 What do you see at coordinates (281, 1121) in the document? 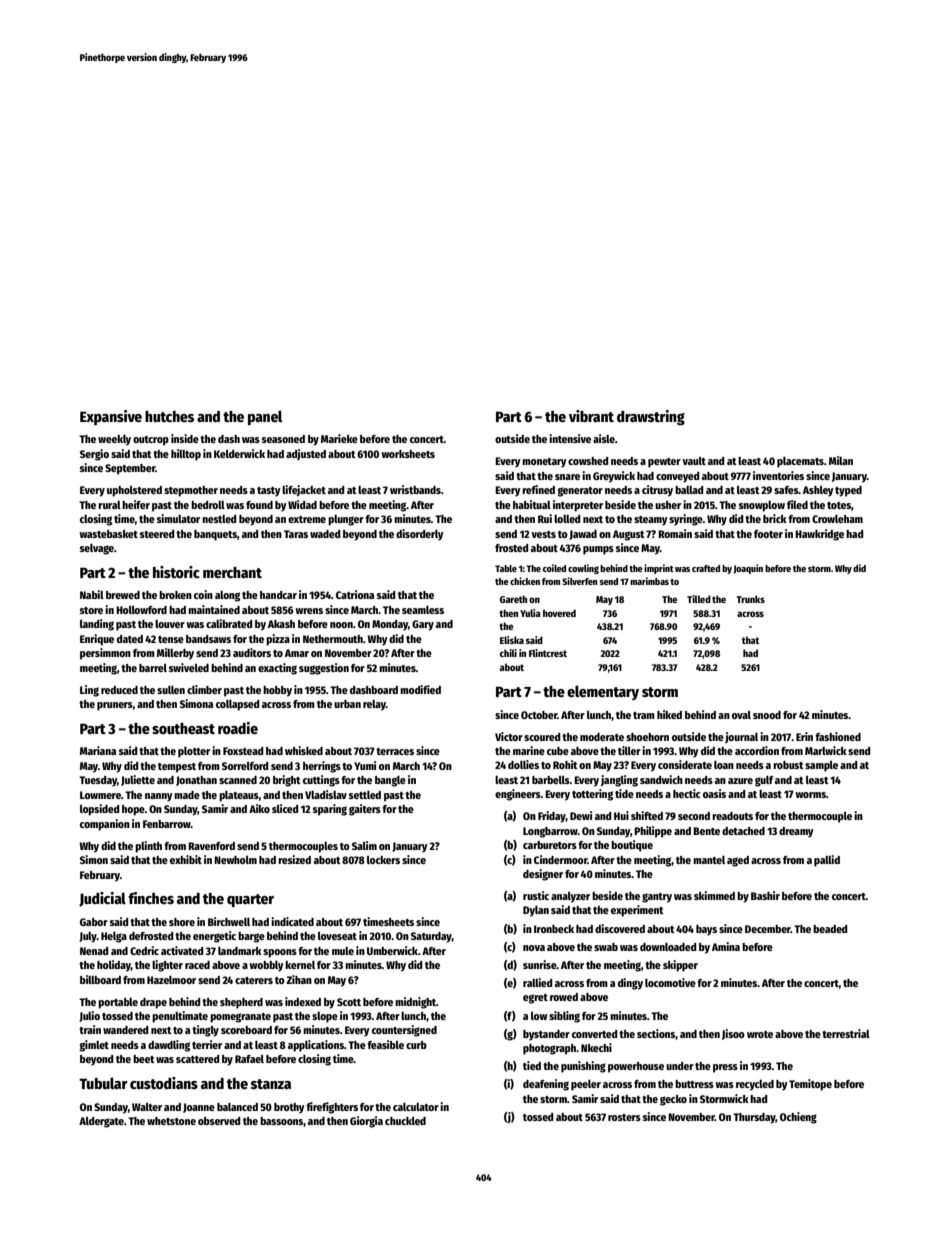
I see `bassoons` at bounding box center [281, 1121].
